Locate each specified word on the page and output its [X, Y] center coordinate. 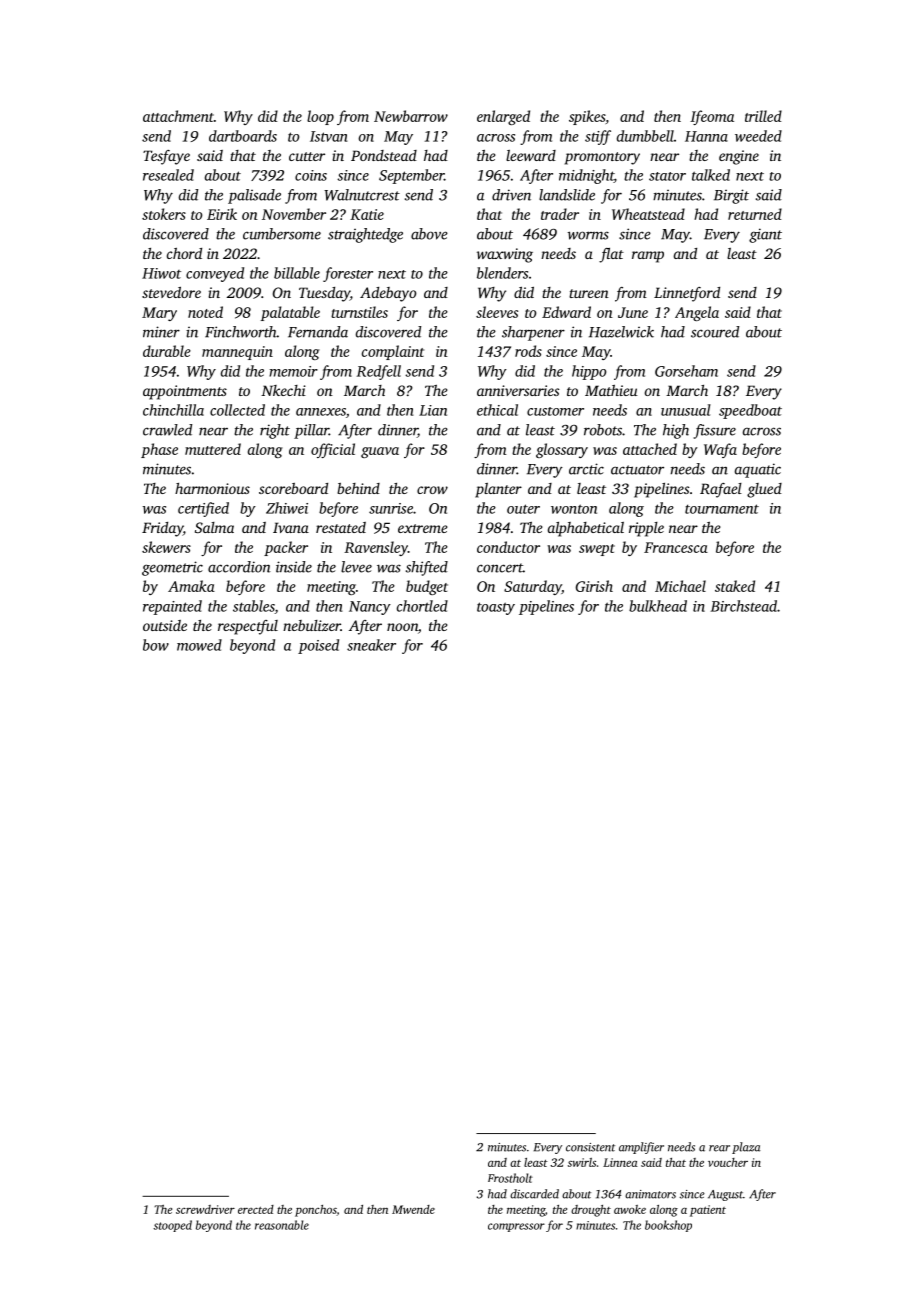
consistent [590, 1147]
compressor [516, 1227]
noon [402, 627]
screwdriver [205, 1209]
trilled [763, 116]
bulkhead [658, 606]
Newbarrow [411, 116]
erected [256, 1209]
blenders [502, 273]
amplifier [641, 1148]
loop [320, 117]
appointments [185, 392]
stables [254, 607]
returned [755, 214]
